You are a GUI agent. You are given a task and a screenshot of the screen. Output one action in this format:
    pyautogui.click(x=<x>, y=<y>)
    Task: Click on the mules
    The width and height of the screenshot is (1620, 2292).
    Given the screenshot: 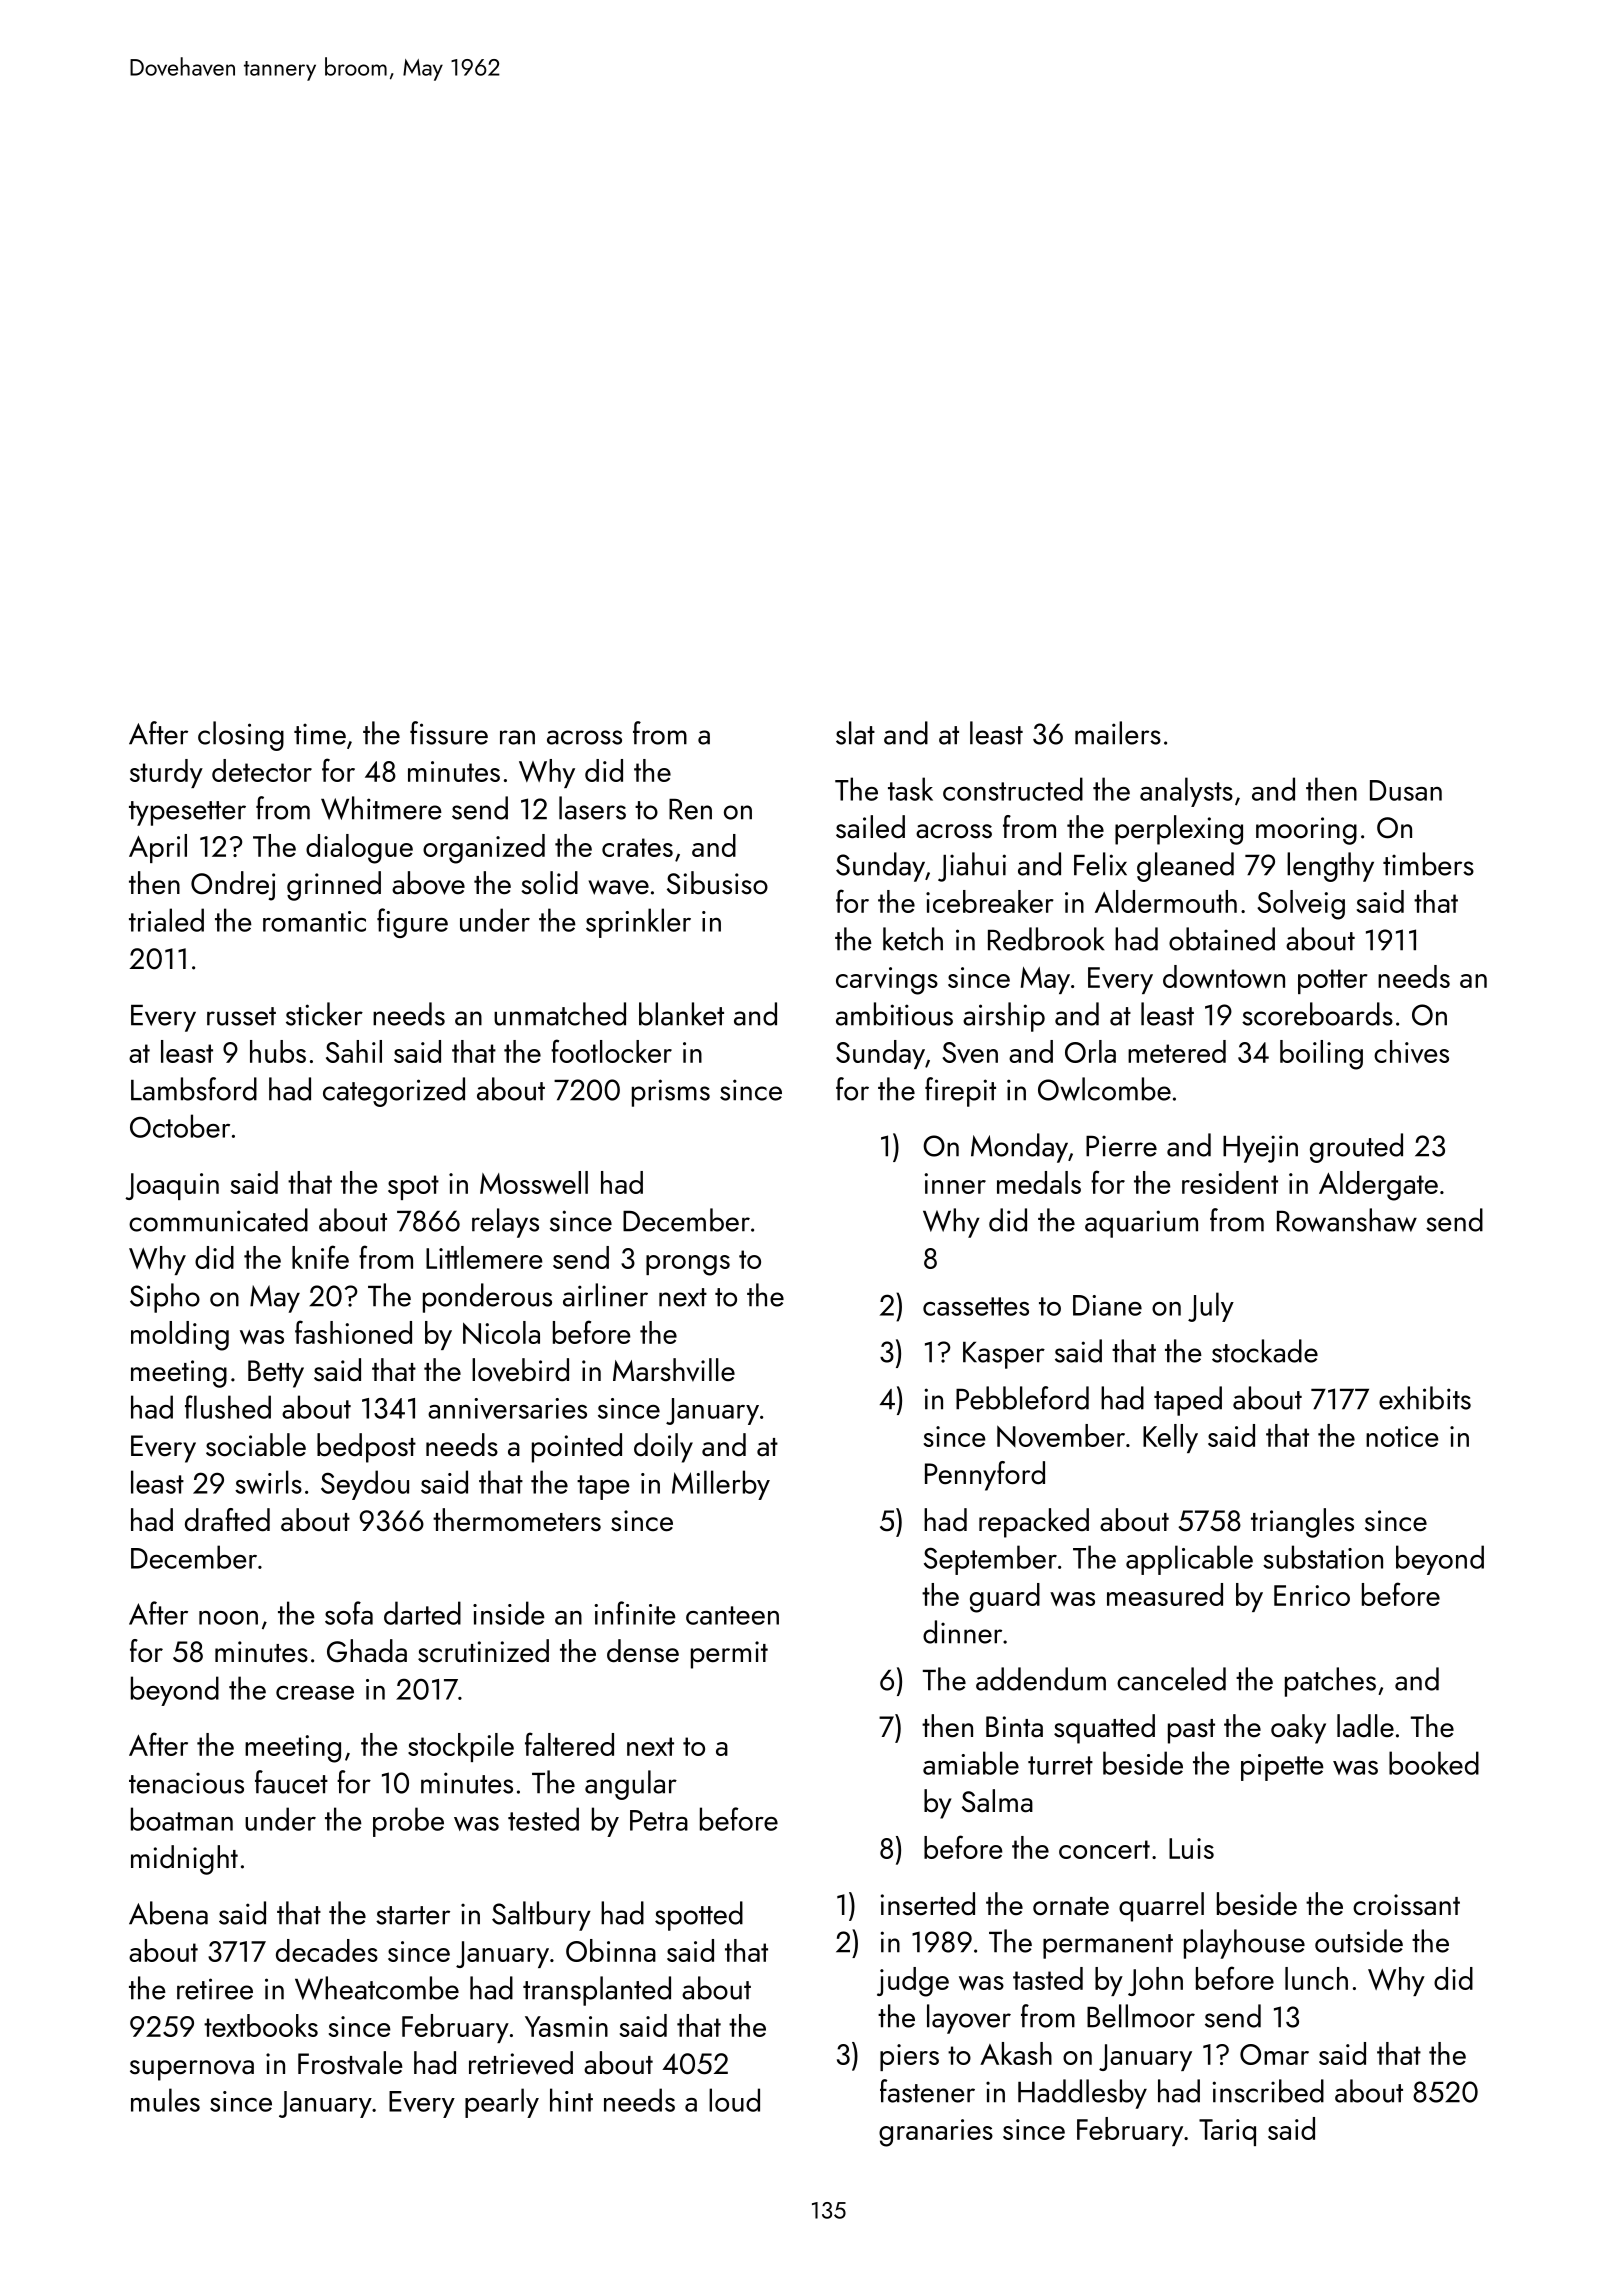 What is the action you would take?
    pyautogui.click(x=165, y=2100)
